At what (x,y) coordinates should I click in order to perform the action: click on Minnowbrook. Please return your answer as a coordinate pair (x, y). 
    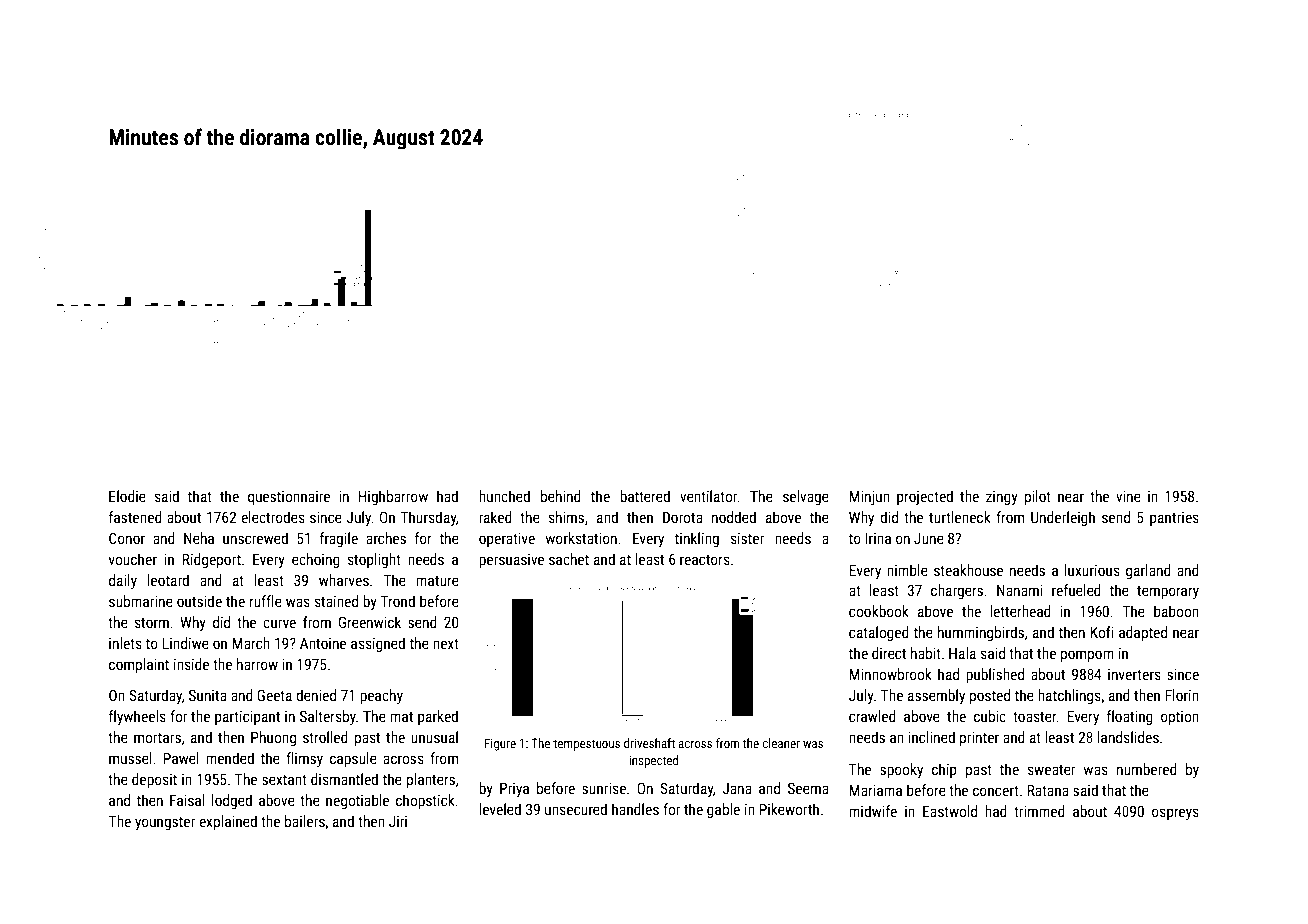
    Looking at the image, I should click on (891, 674).
